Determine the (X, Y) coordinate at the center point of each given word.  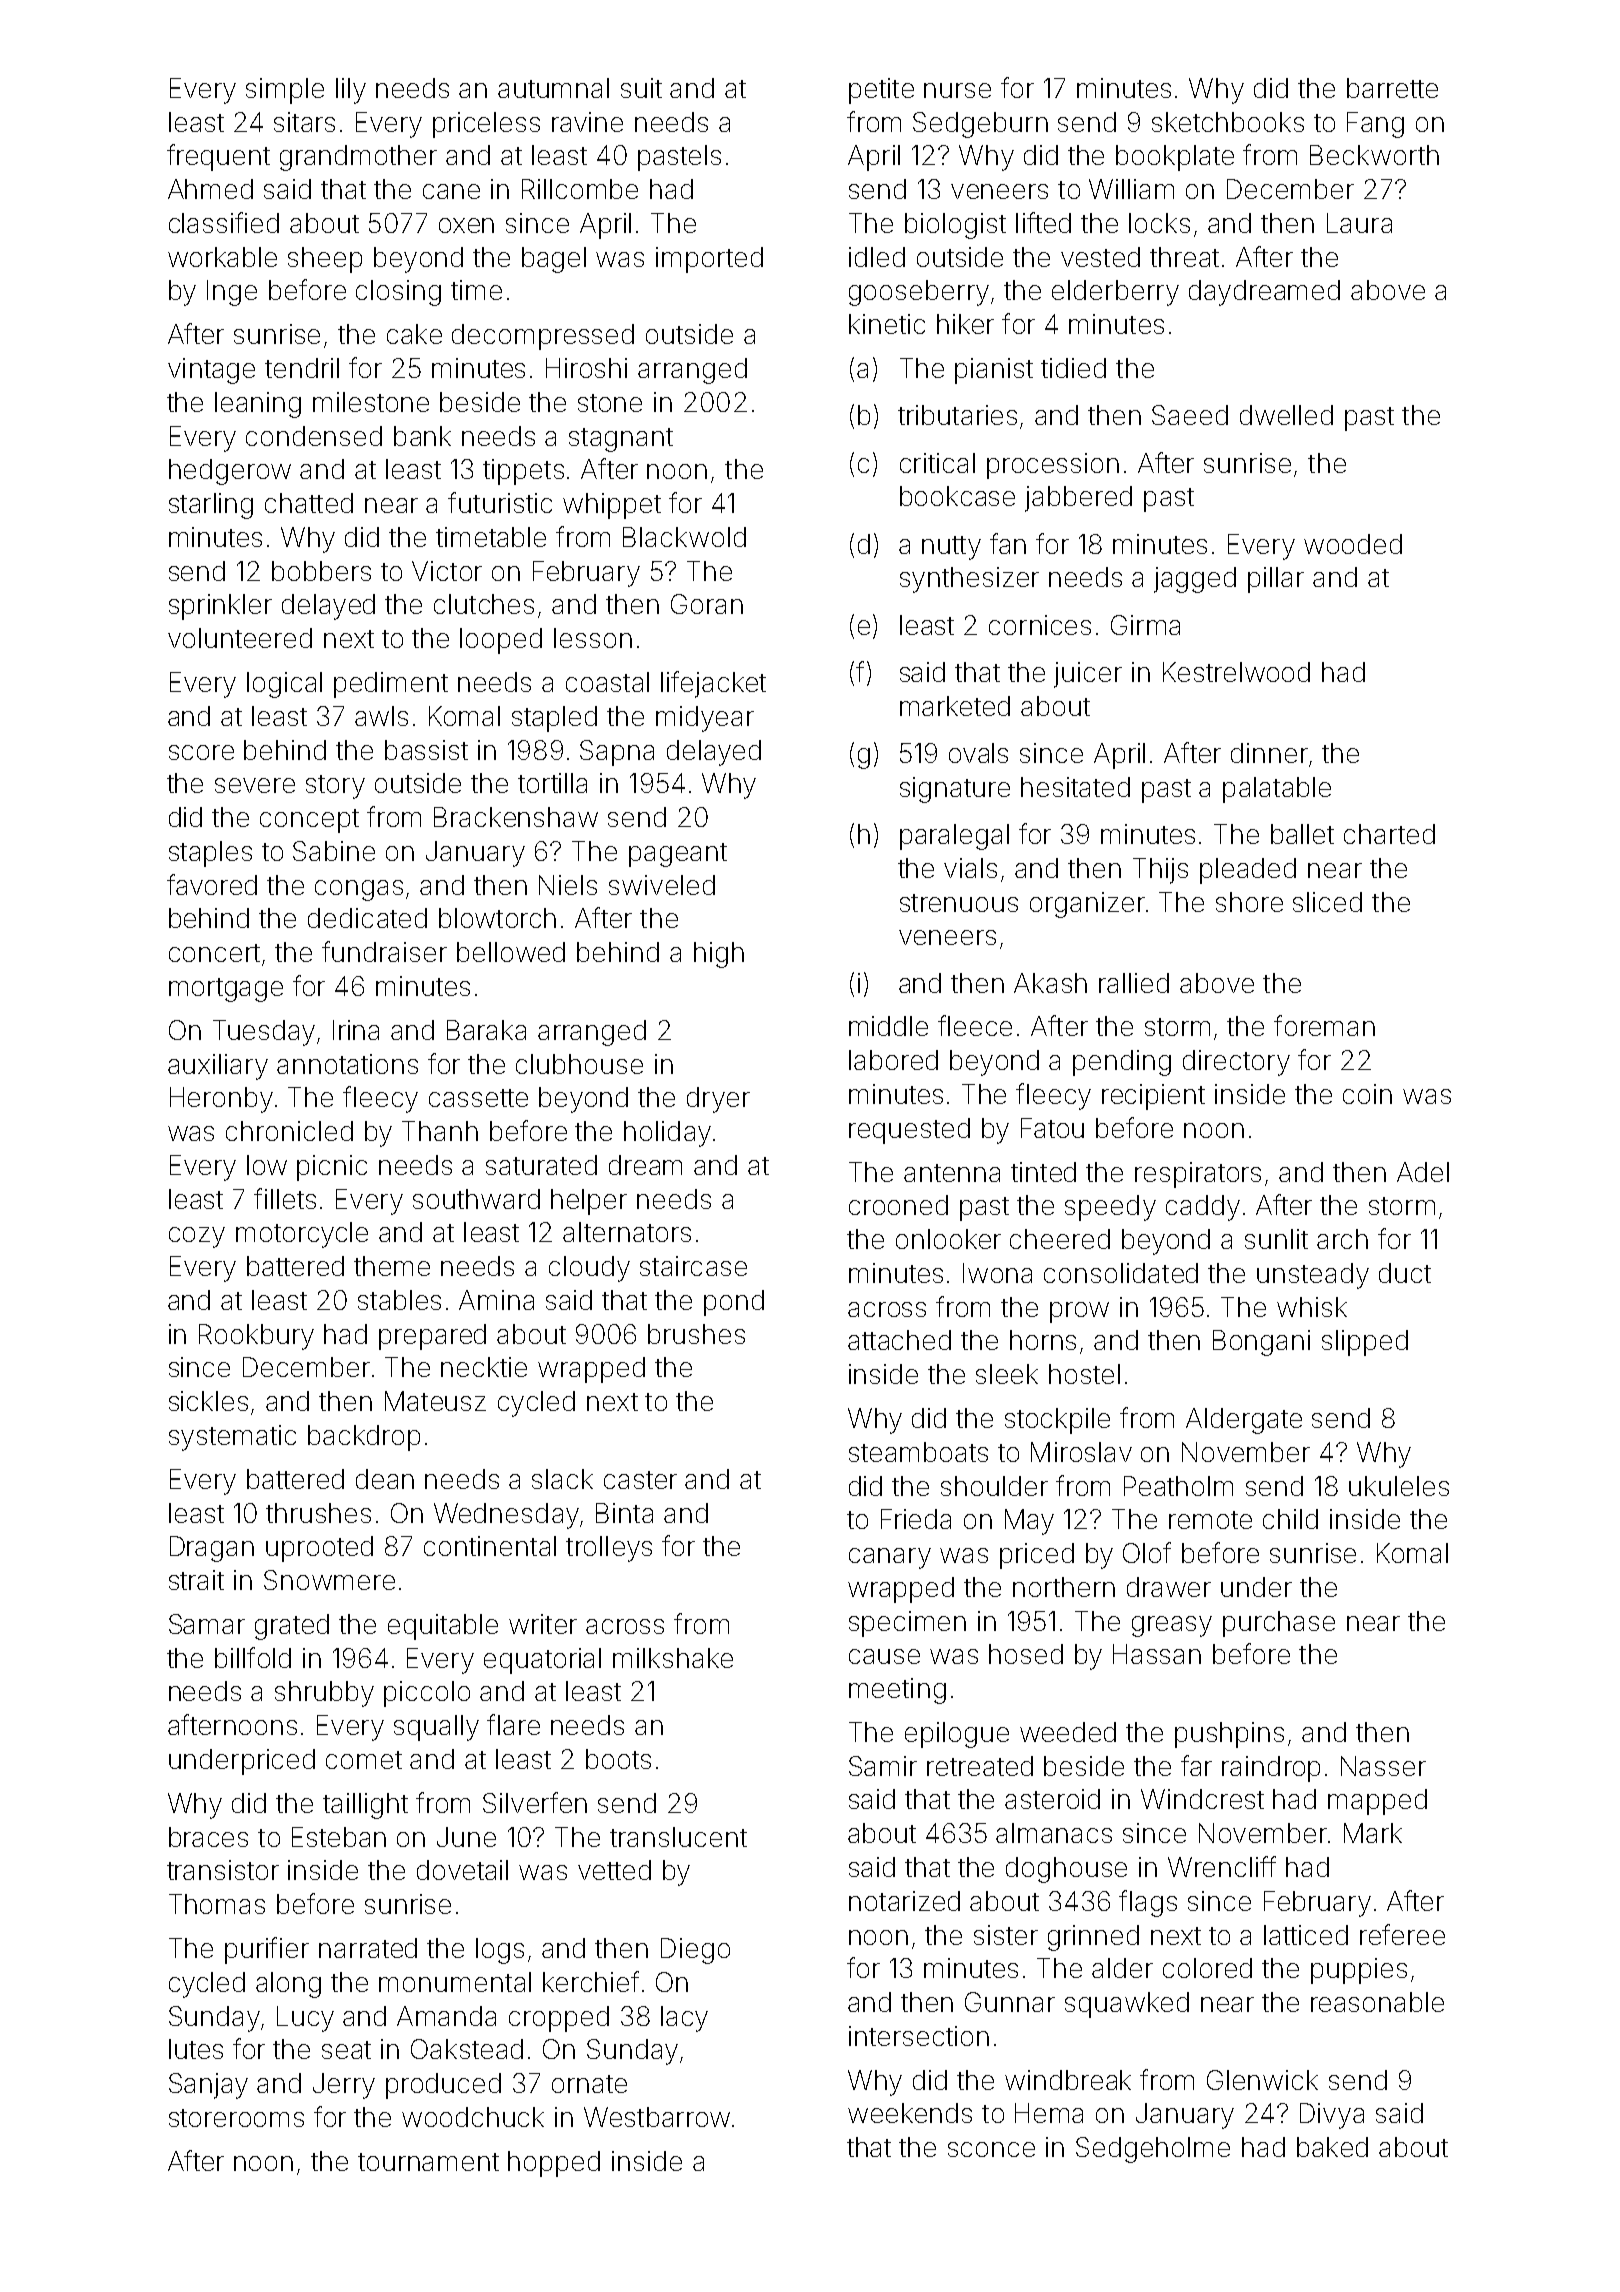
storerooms (236, 2118)
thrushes (318, 1513)
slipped (1365, 1343)
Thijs (1160, 871)
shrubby (324, 1694)
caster (640, 1480)
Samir (883, 1766)
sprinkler (220, 607)
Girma (1145, 625)
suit (641, 88)
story (335, 787)
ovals (978, 753)
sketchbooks (1228, 122)
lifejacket (713, 684)
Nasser (1383, 1766)
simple (285, 91)
